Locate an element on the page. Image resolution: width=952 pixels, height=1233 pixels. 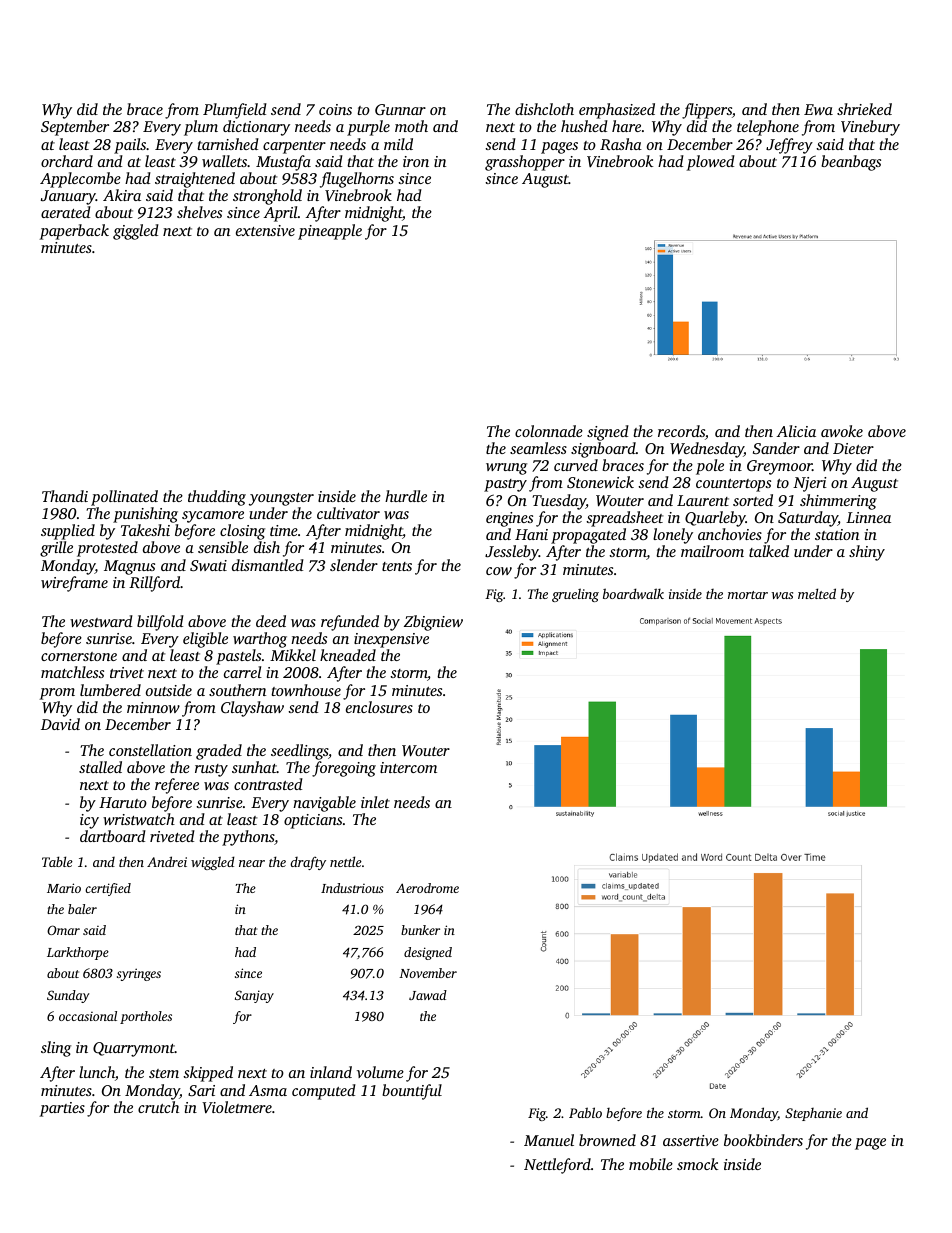
paperback is located at coordinates (74, 232).
